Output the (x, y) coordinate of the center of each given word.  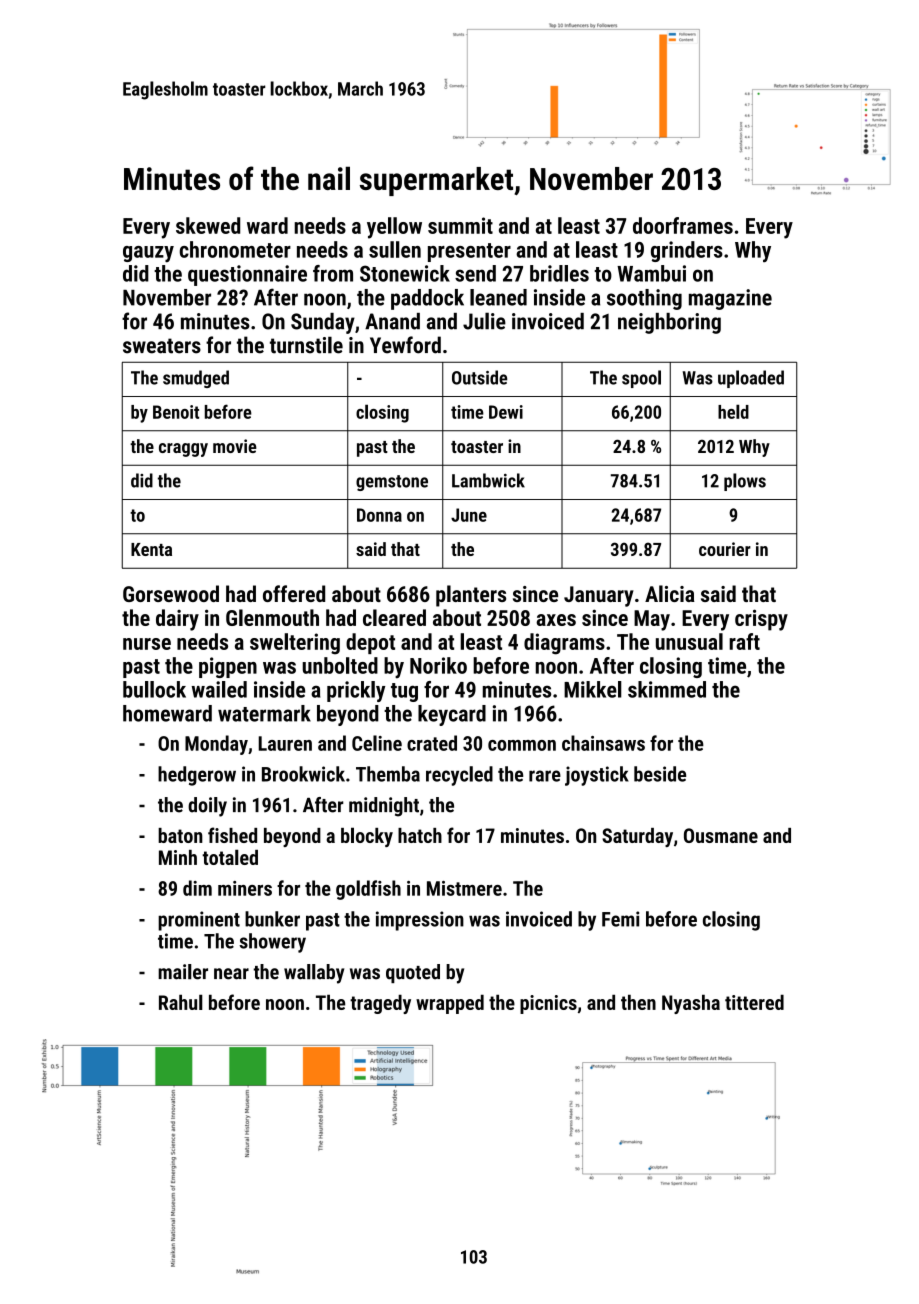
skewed (208, 225)
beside (660, 774)
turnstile (306, 345)
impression (420, 921)
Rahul (181, 1002)
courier (725, 549)
